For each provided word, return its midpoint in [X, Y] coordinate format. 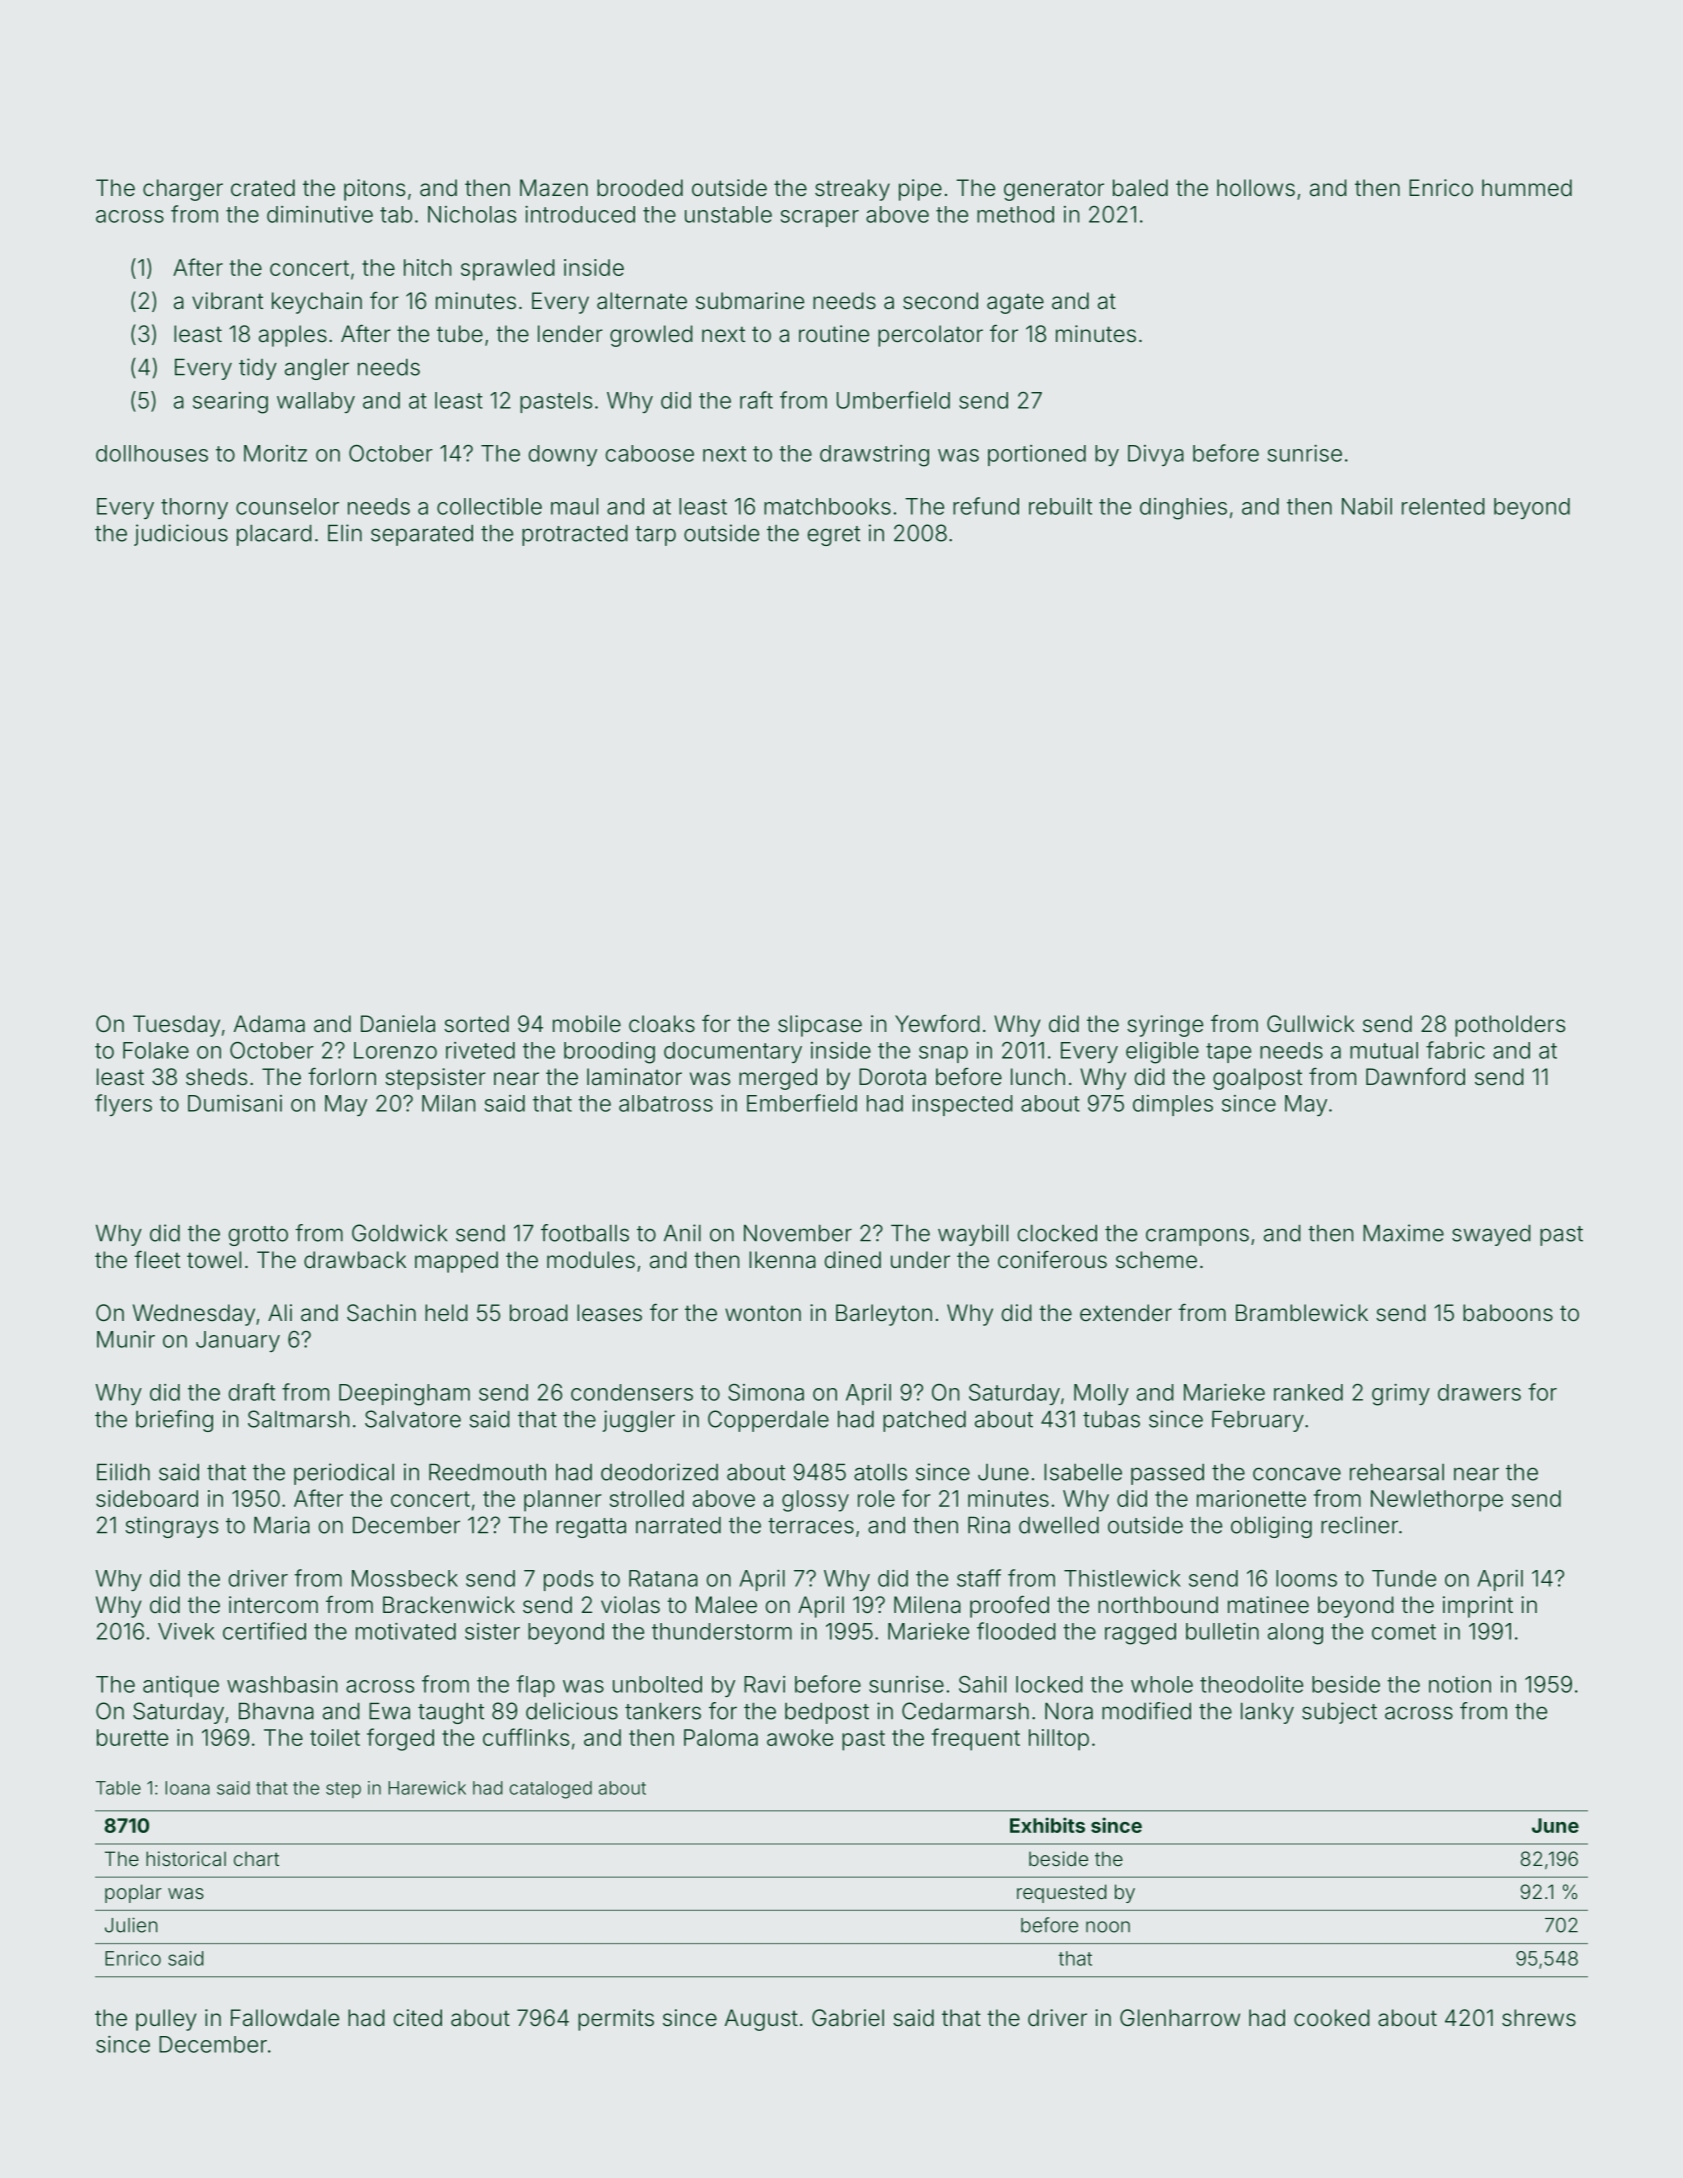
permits [616, 2020]
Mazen [554, 188]
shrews [1539, 2018]
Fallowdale [285, 2018]
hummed [1527, 188]
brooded [640, 188]
